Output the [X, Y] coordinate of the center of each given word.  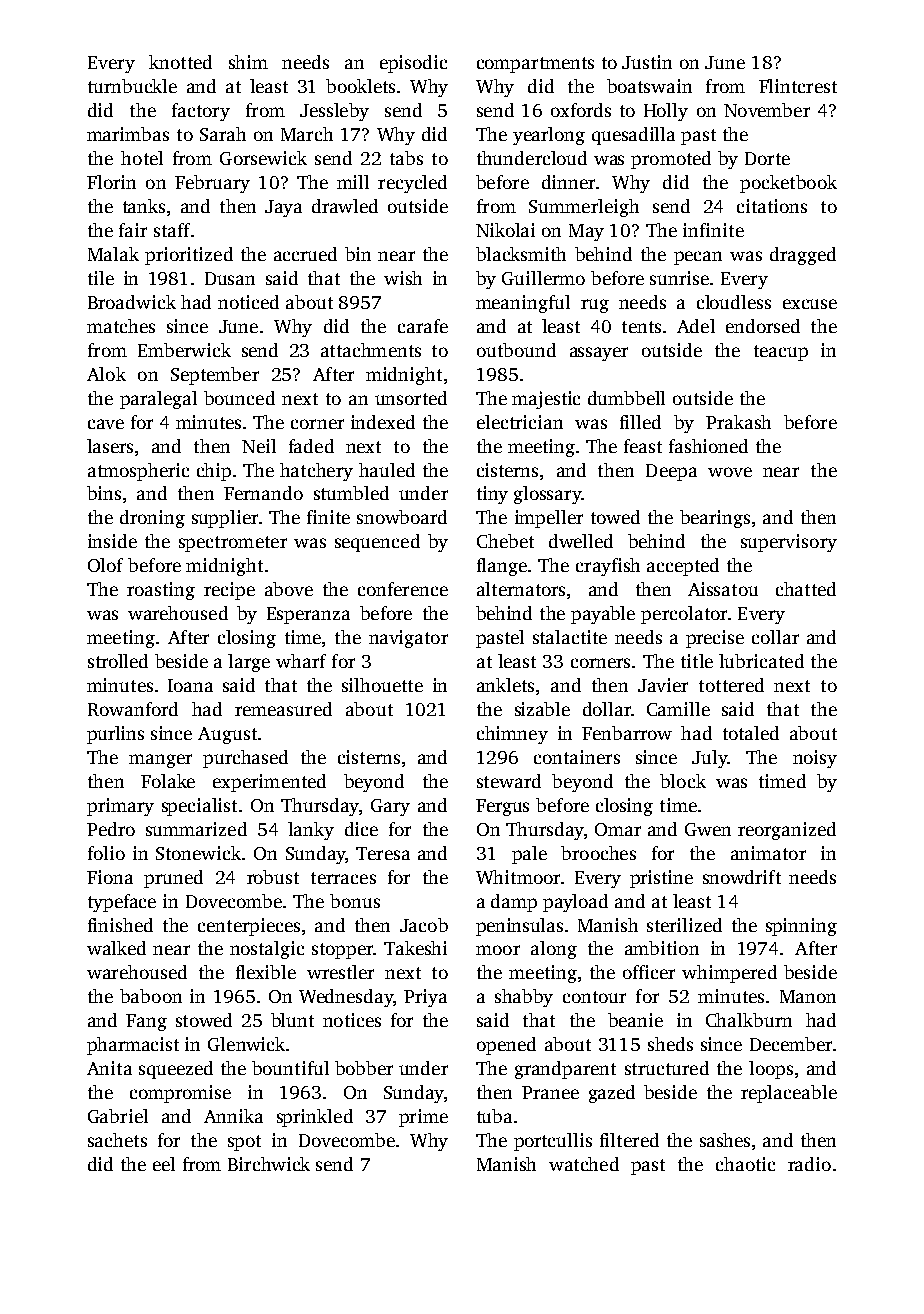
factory [201, 112]
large [249, 663]
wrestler [340, 972]
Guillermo [543, 278]
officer [649, 972]
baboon [151, 996]
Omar [618, 829]
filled [640, 422]
